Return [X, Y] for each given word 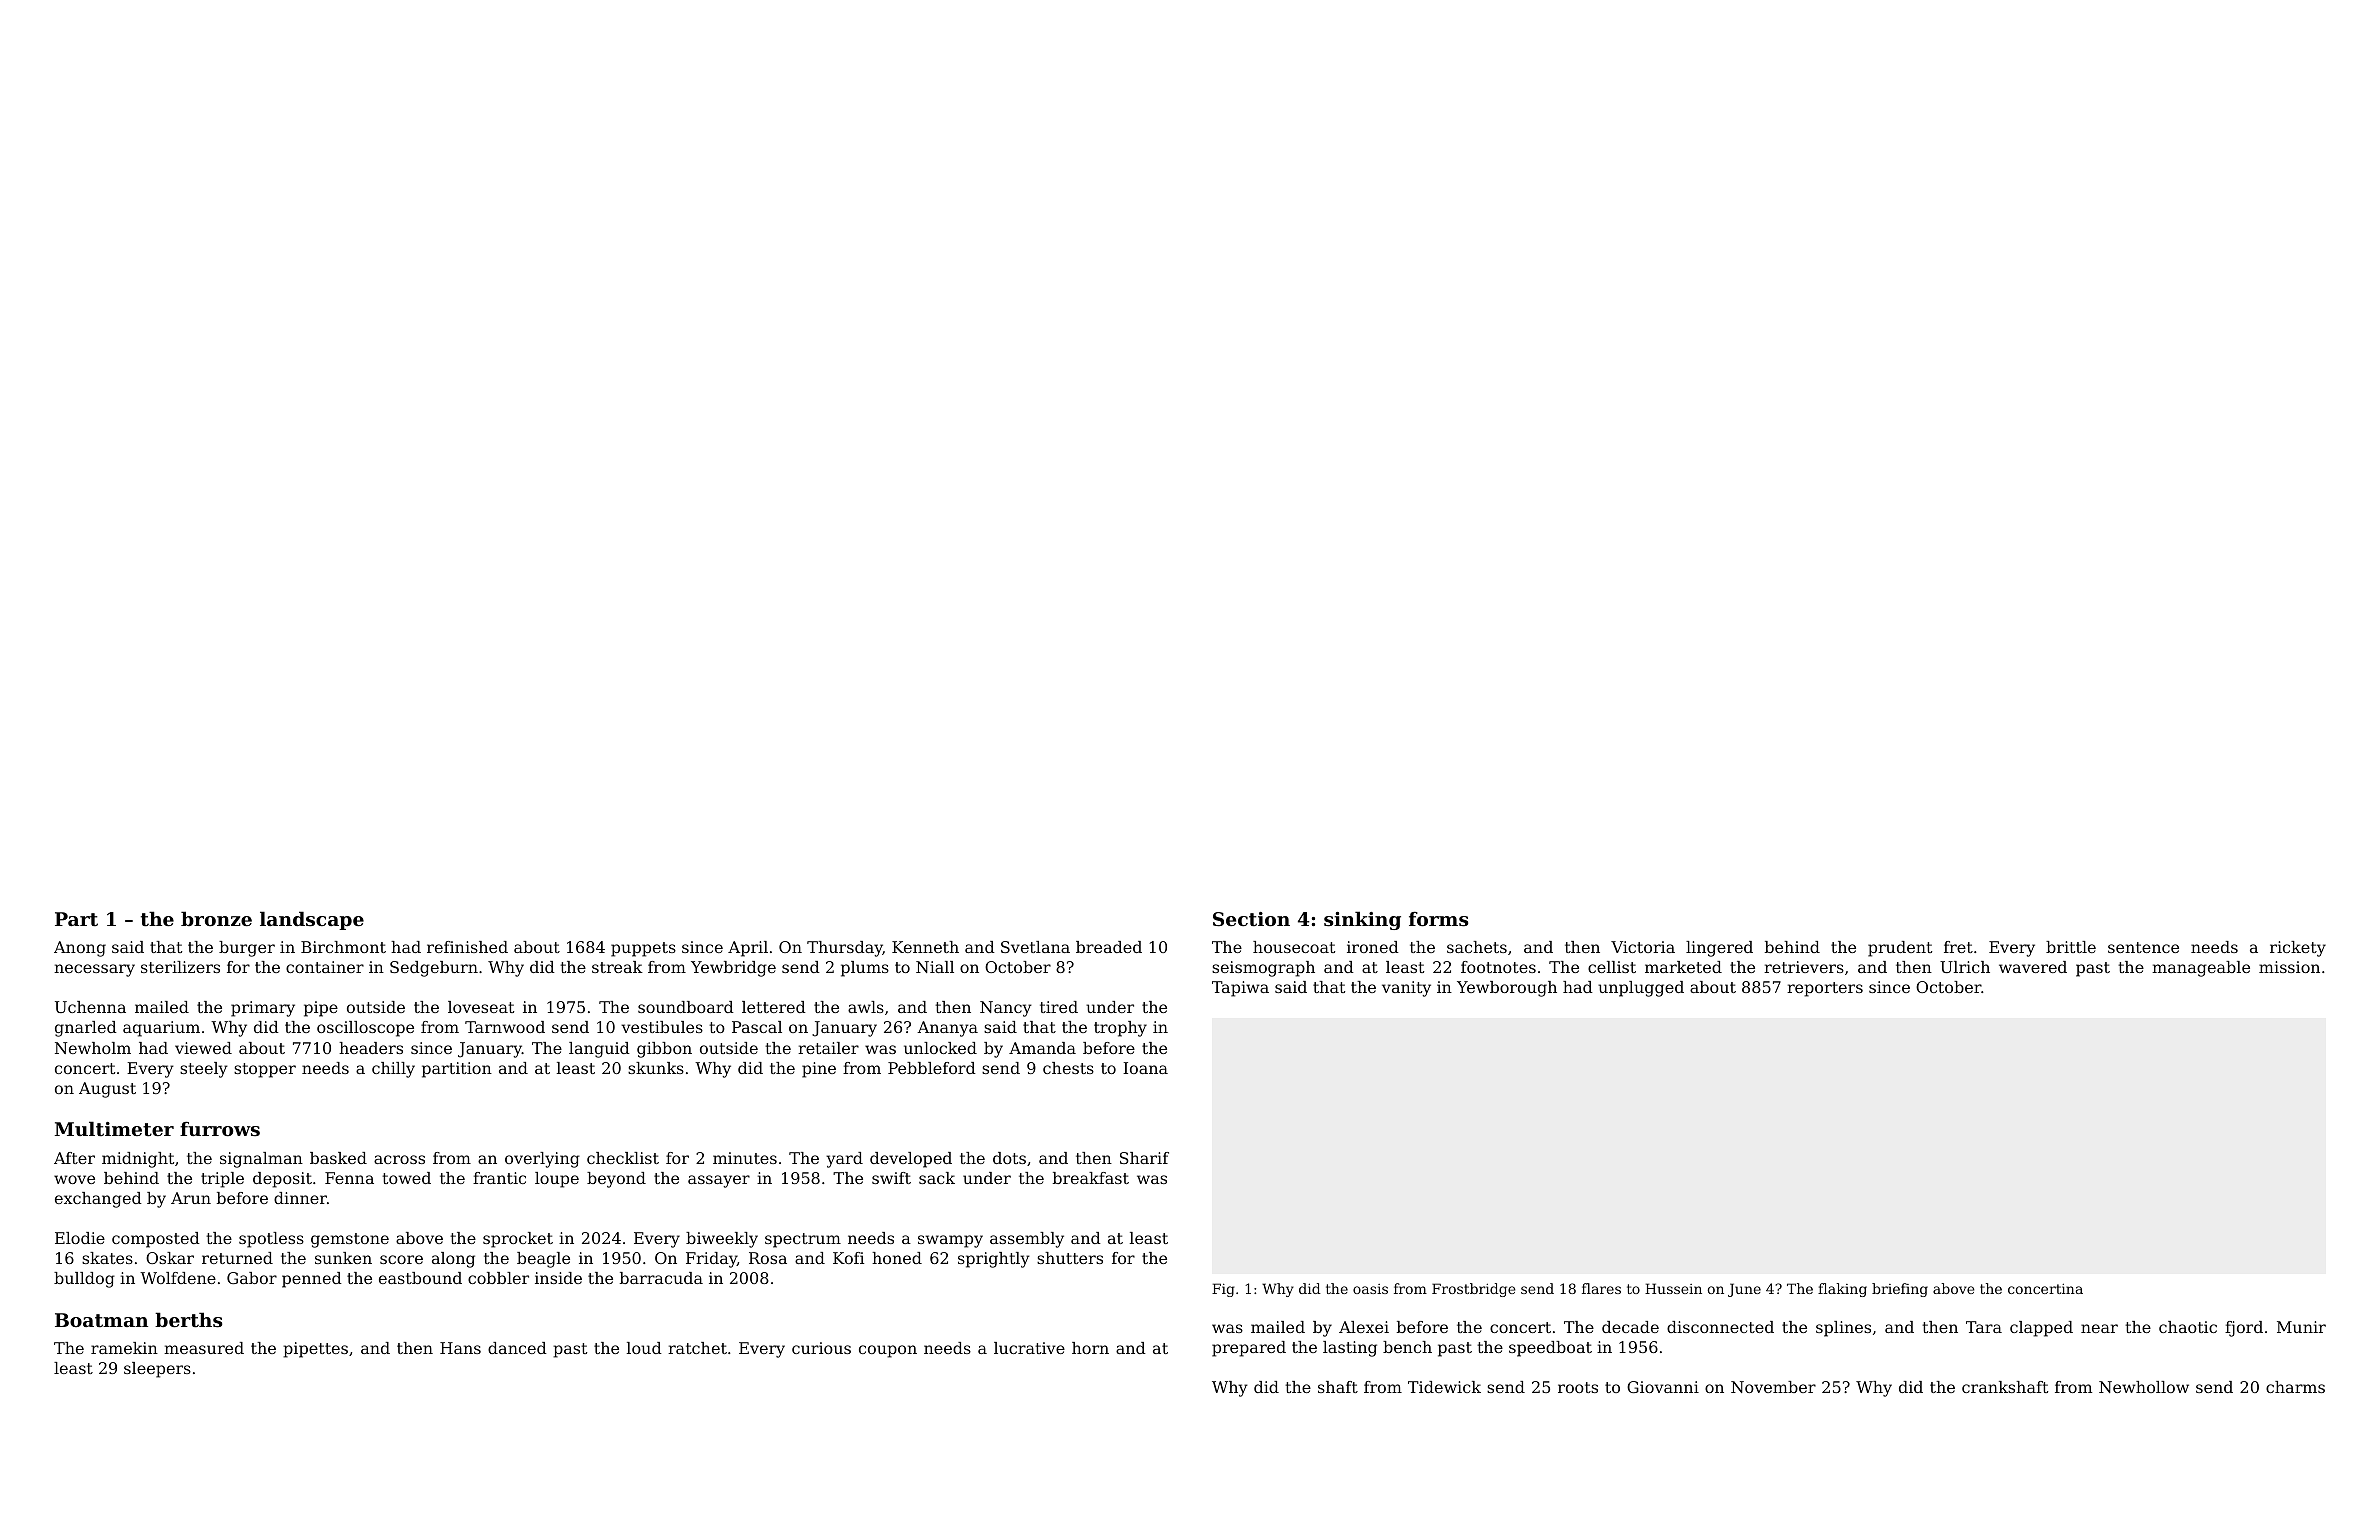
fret [1958, 947]
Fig [1223, 1290]
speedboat [1550, 1349]
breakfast [1091, 1178]
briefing [1900, 1290]
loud [644, 1348]
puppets [643, 949]
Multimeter [114, 1129]
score [401, 1259]
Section [1251, 919]
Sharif [1144, 1158]
